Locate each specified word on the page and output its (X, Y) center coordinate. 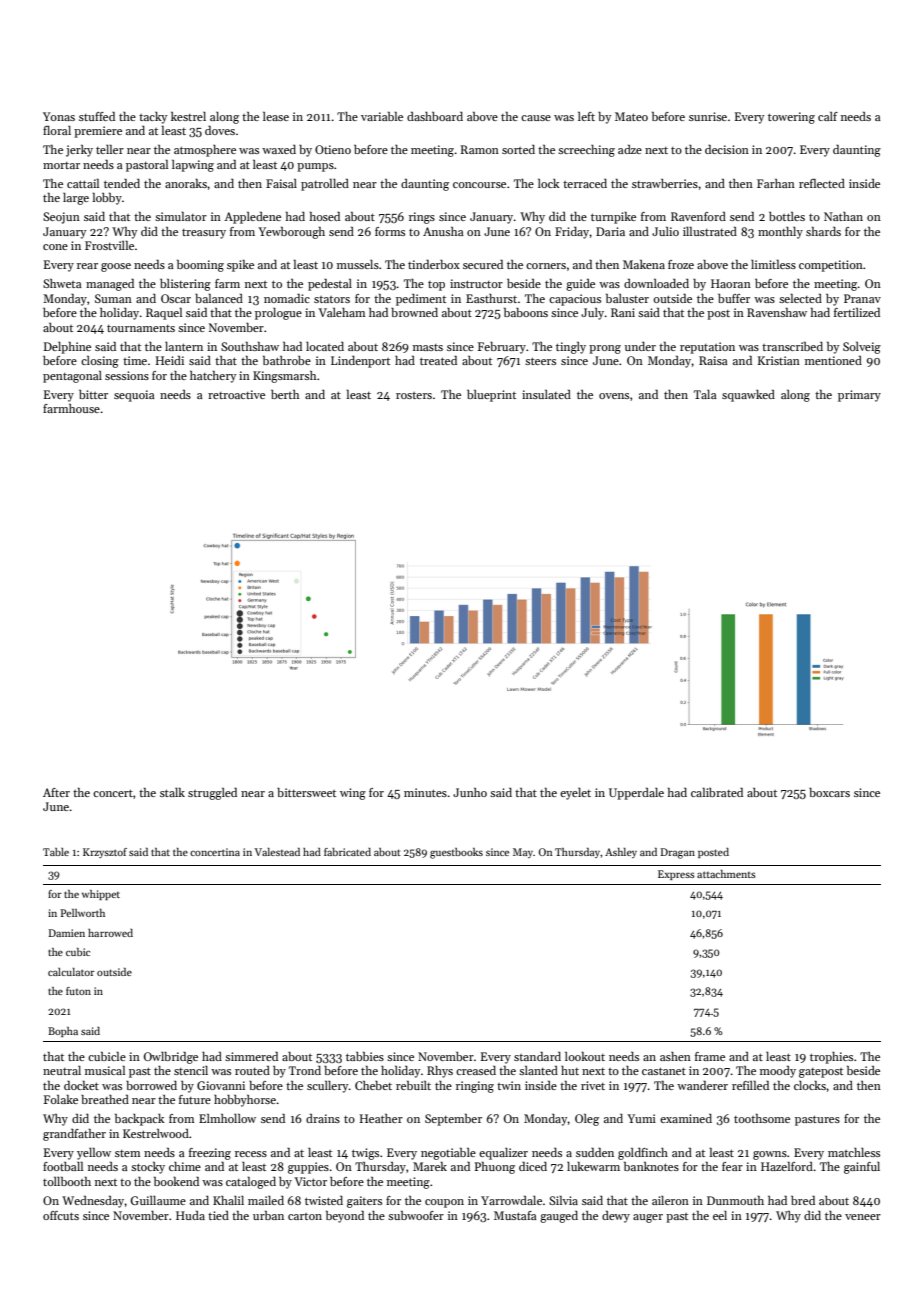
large (76, 199)
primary (859, 396)
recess (251, 1154)
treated (438, 360)
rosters (414, 395)
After (56, 792)
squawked (748, 396)
